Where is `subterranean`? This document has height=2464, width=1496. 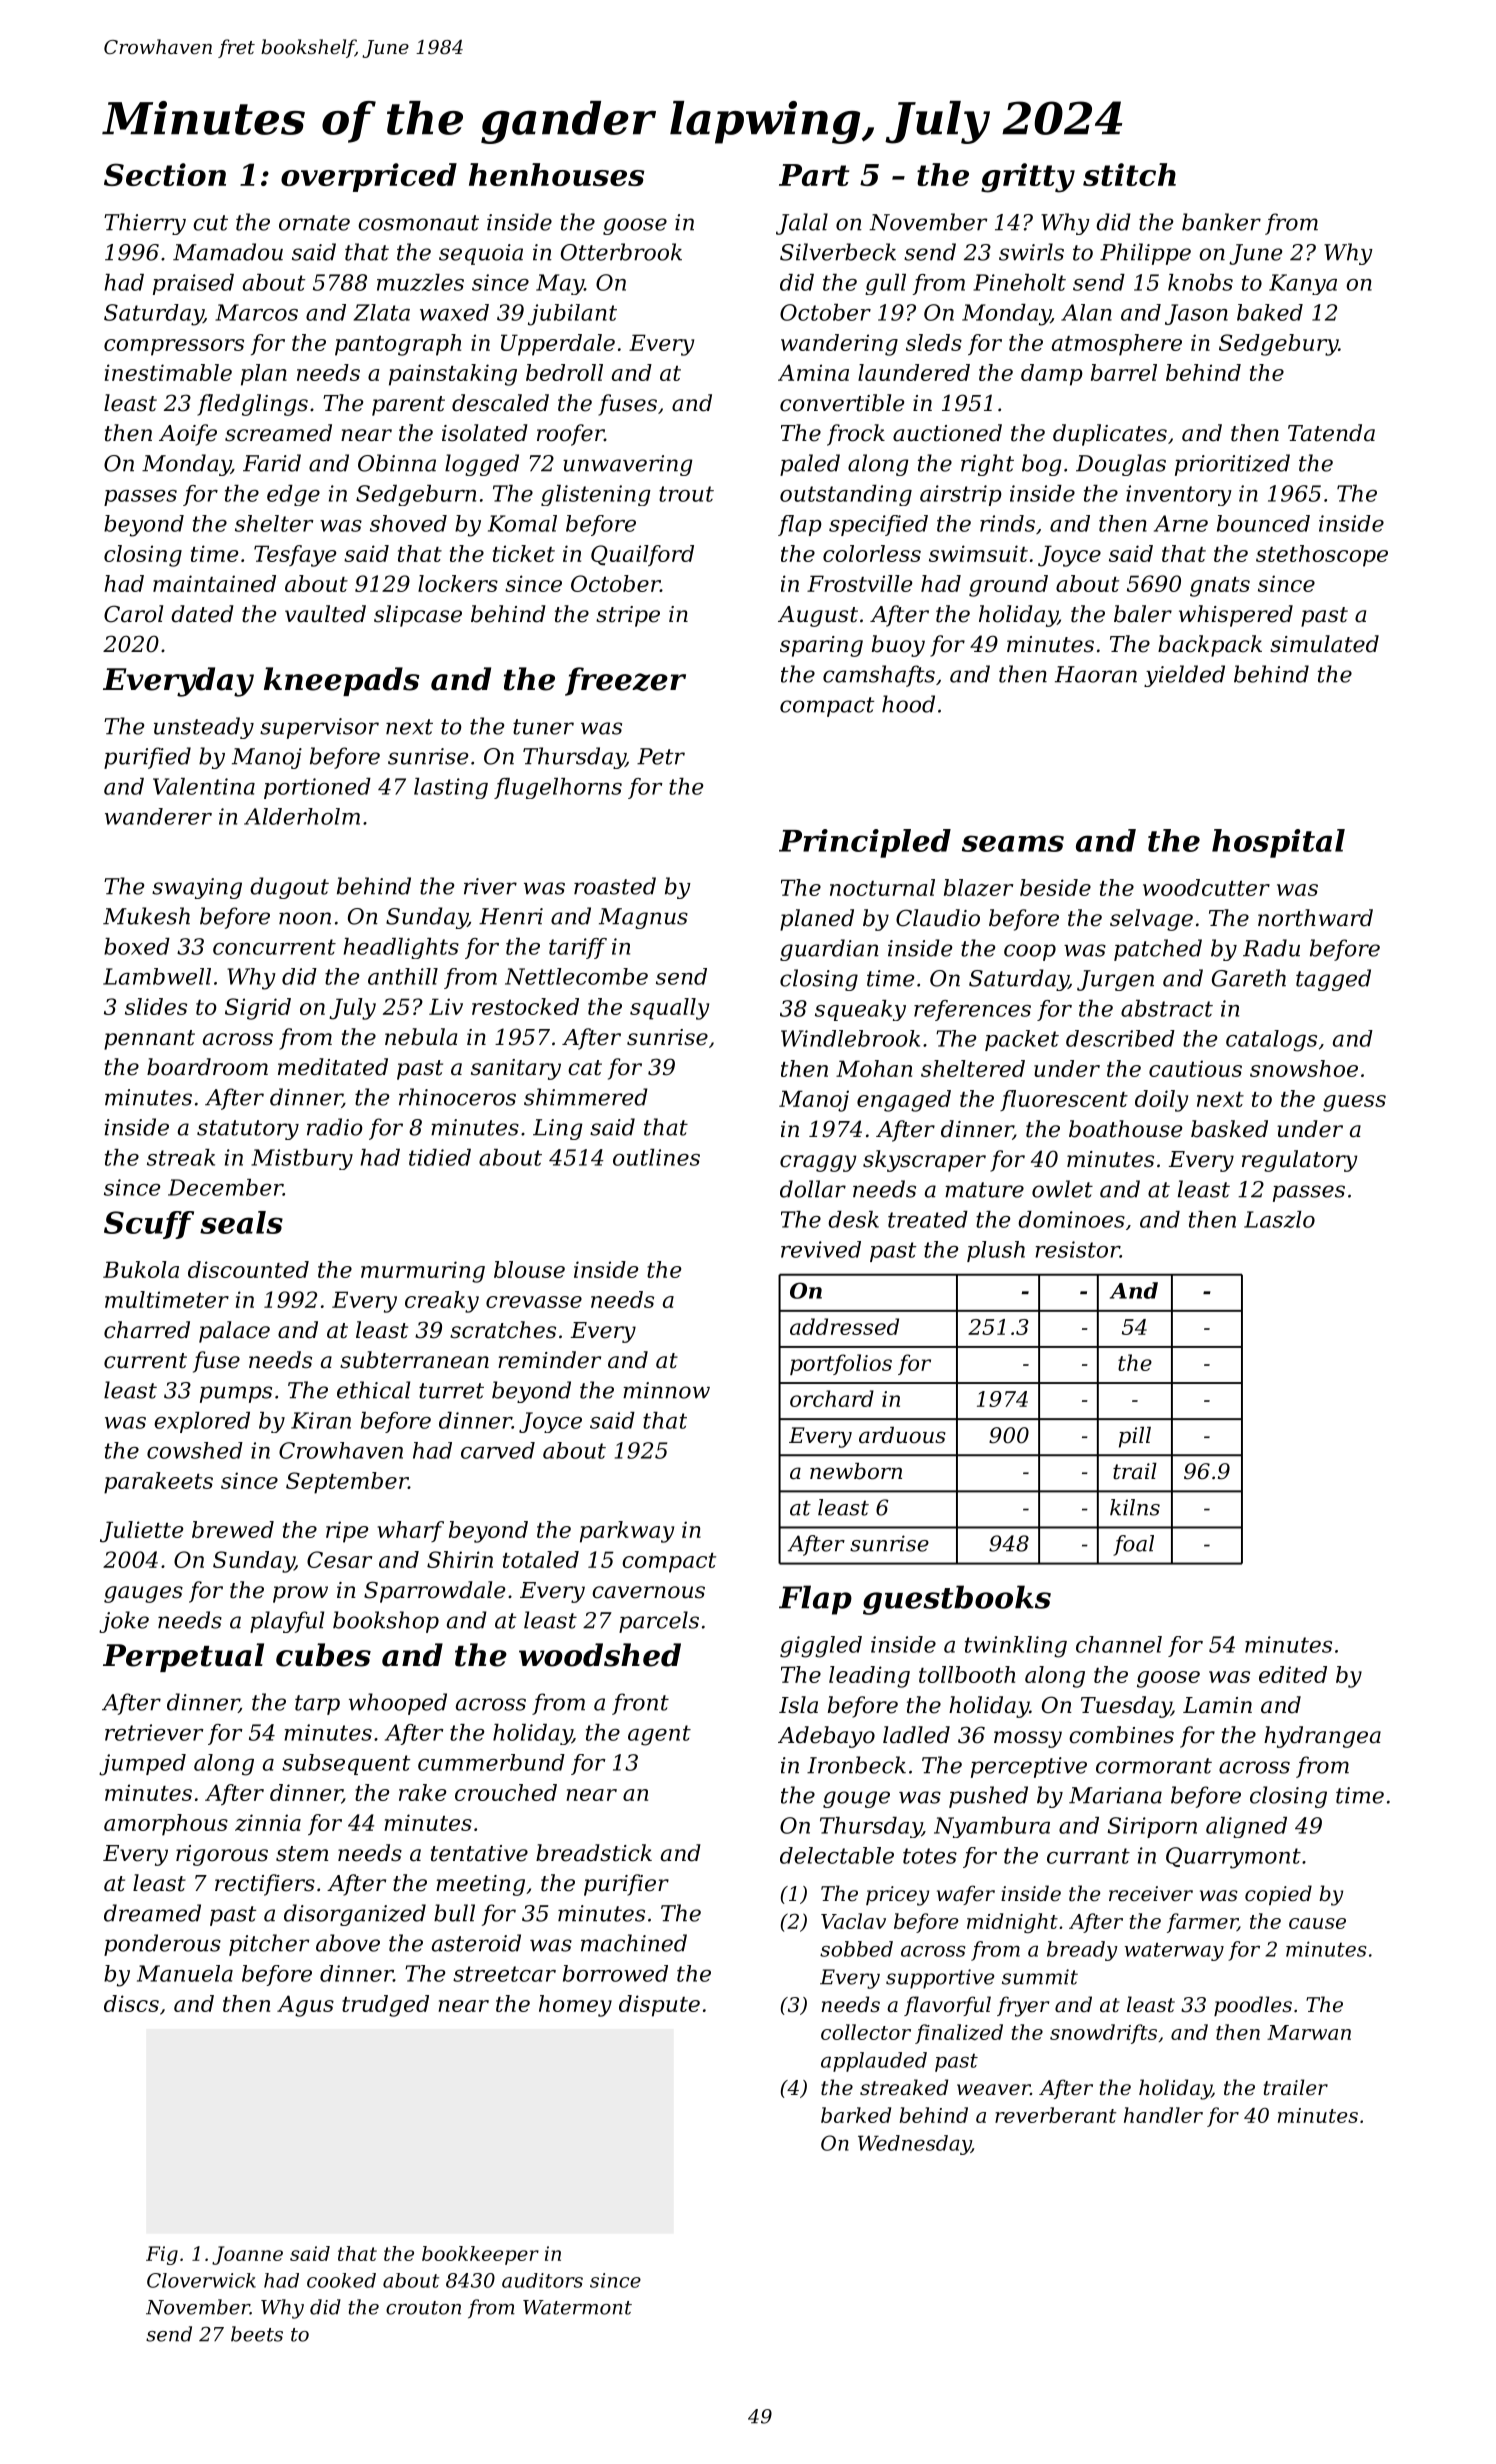 subterranean is located at coordinates (414, 1360).
